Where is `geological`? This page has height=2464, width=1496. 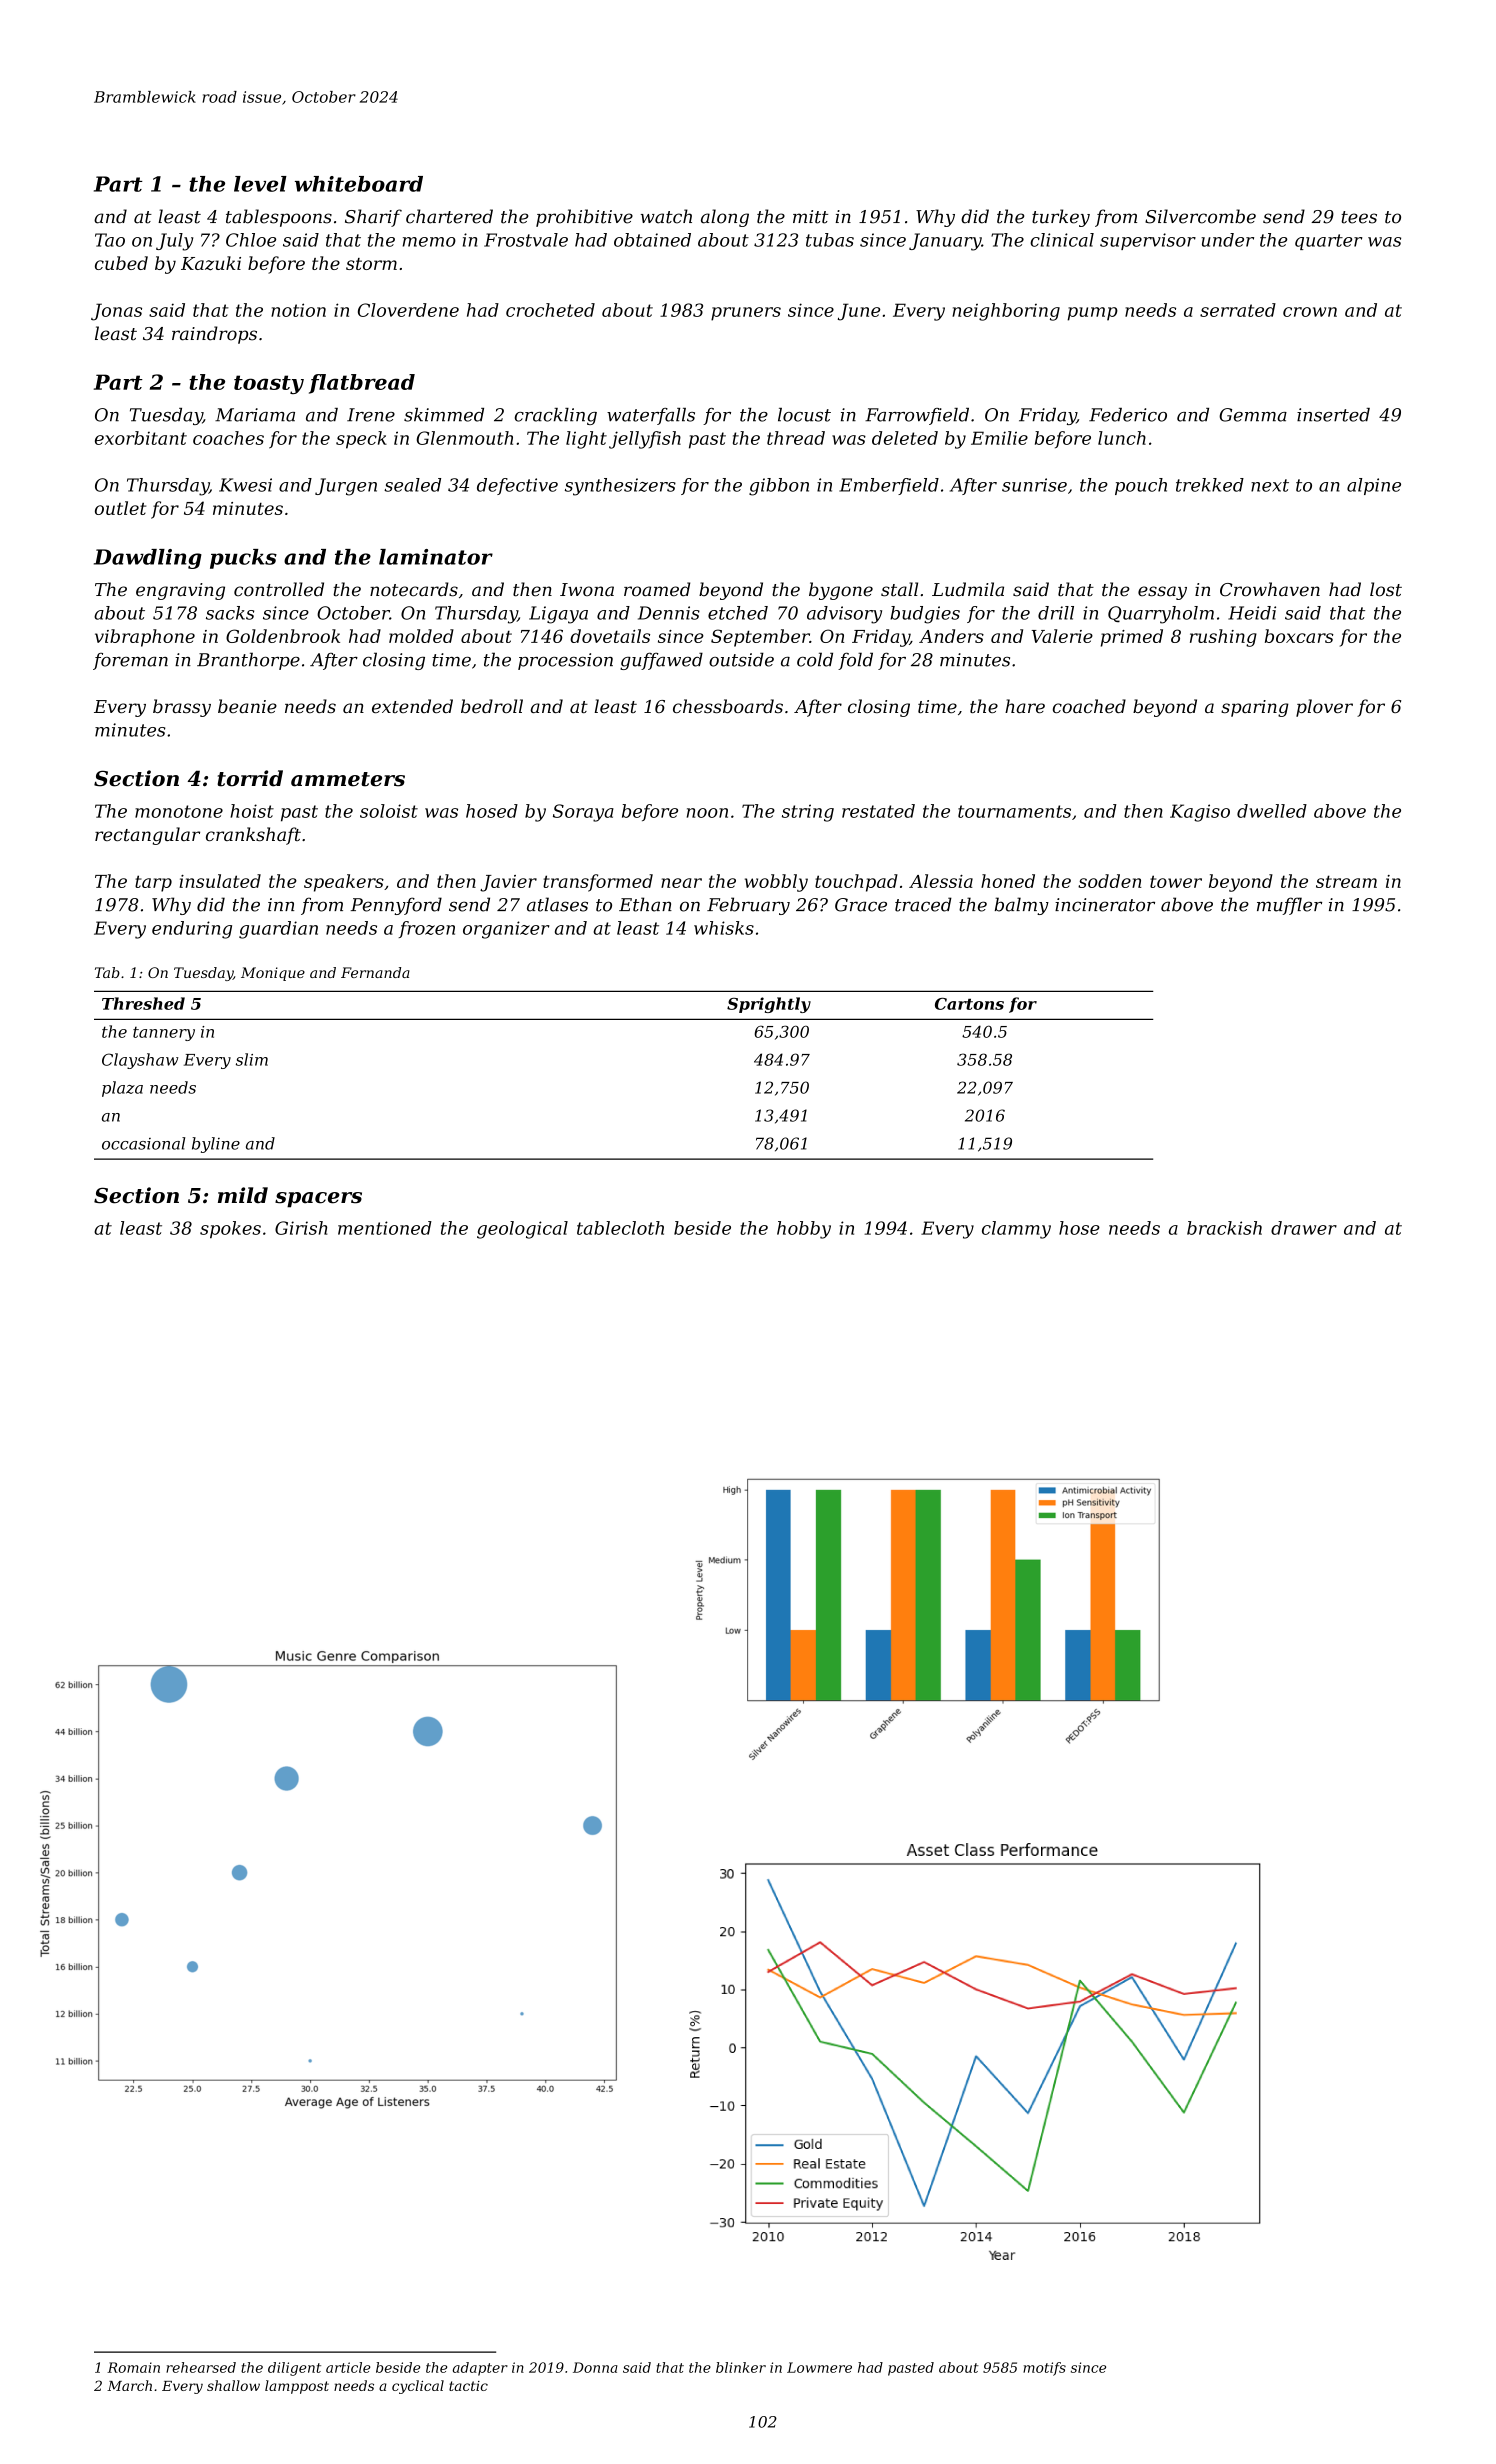 geological is located at coordinates (522, 1230).
